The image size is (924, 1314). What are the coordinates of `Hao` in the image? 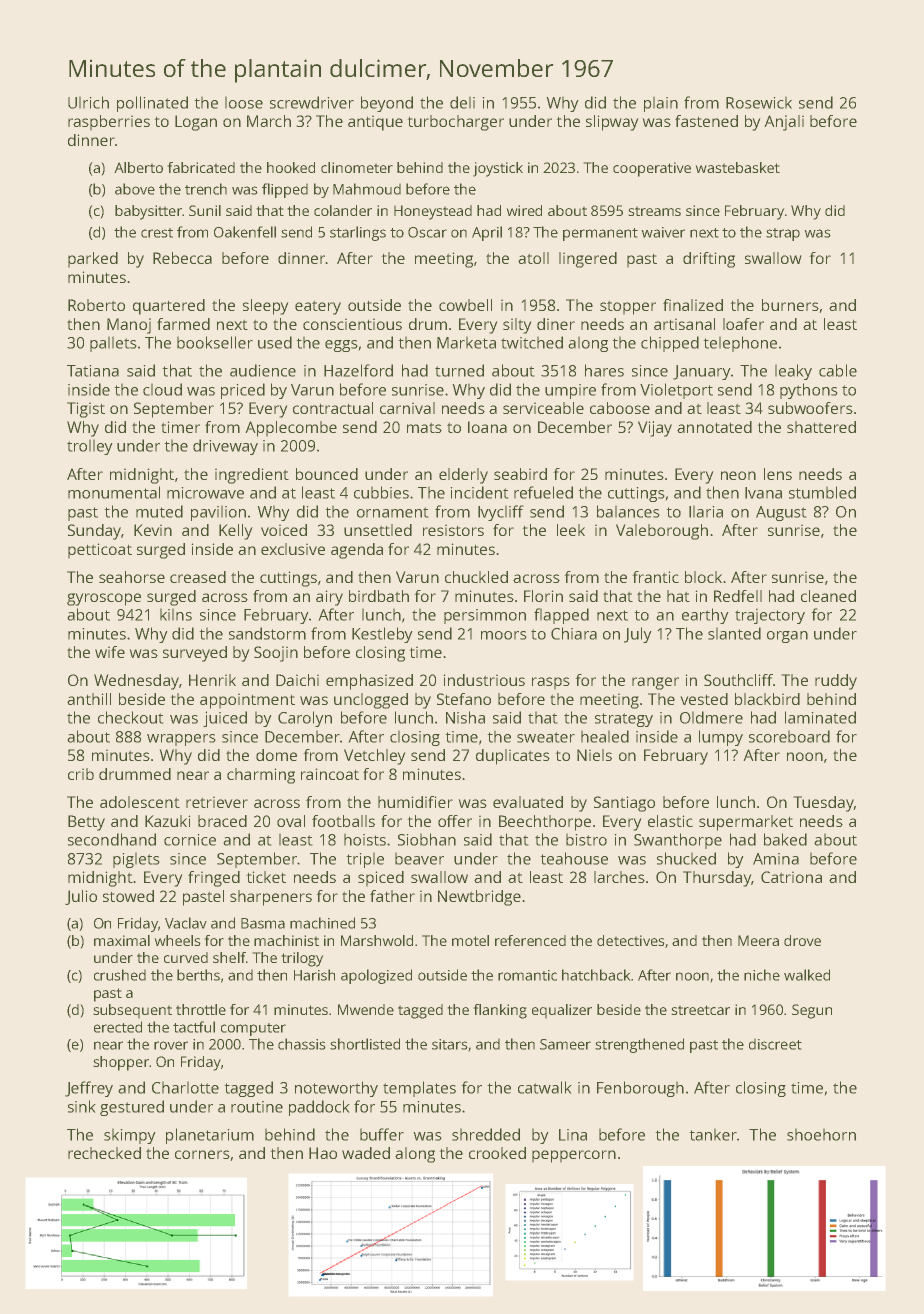 It's located at (323, 1153).
